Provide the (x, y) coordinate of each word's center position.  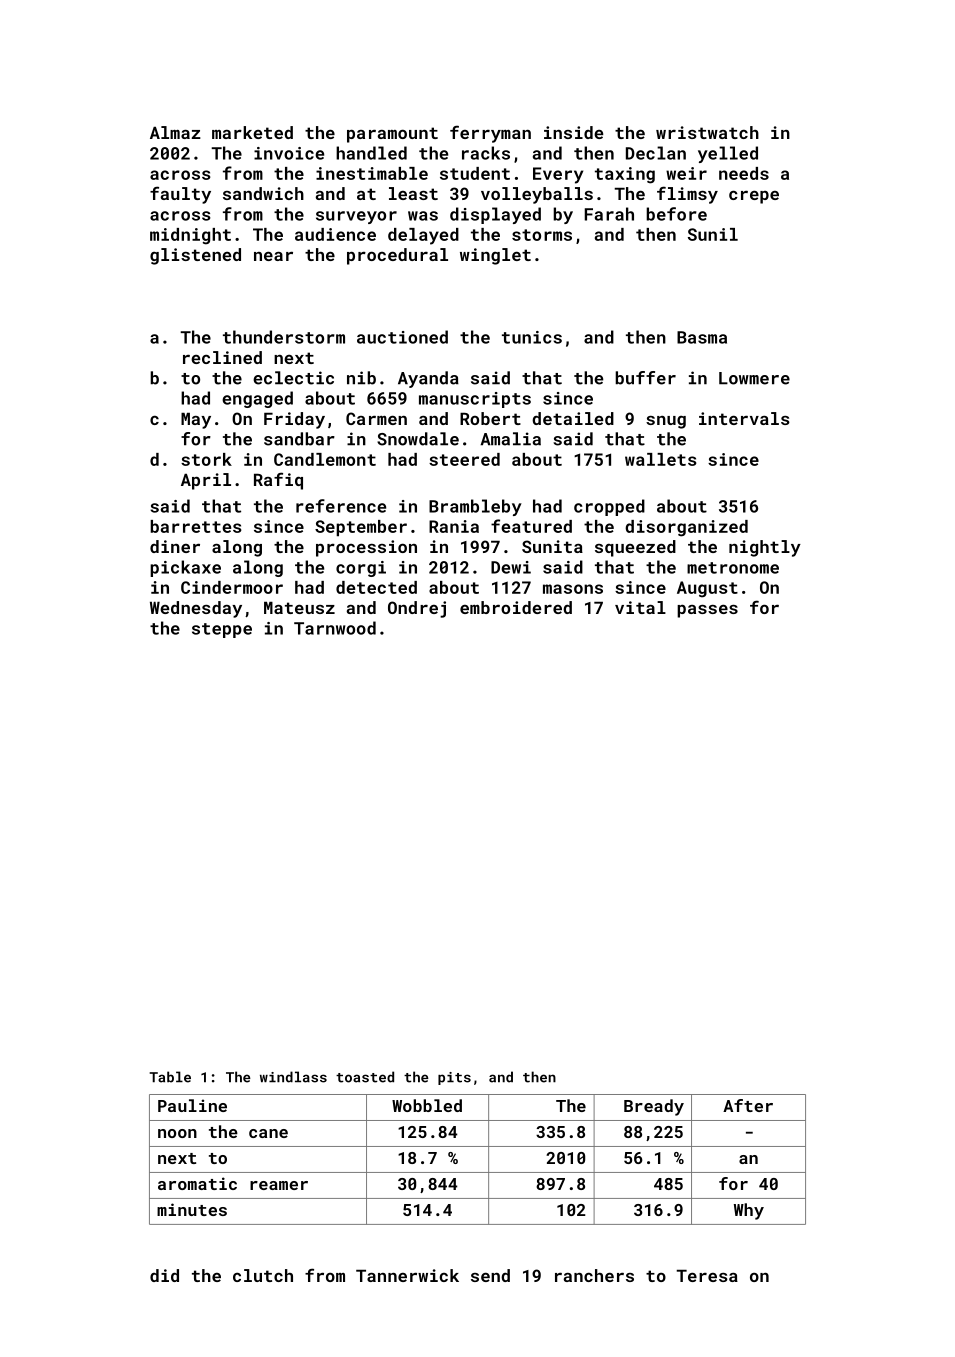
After (748, 1105)
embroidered (516, 607)
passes (707, 611)
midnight (190, 236)
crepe (754, 197)
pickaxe (185, 568)
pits (454, 1078)
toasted (365, 1077)
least (413, 193)
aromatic (197, 1183)
